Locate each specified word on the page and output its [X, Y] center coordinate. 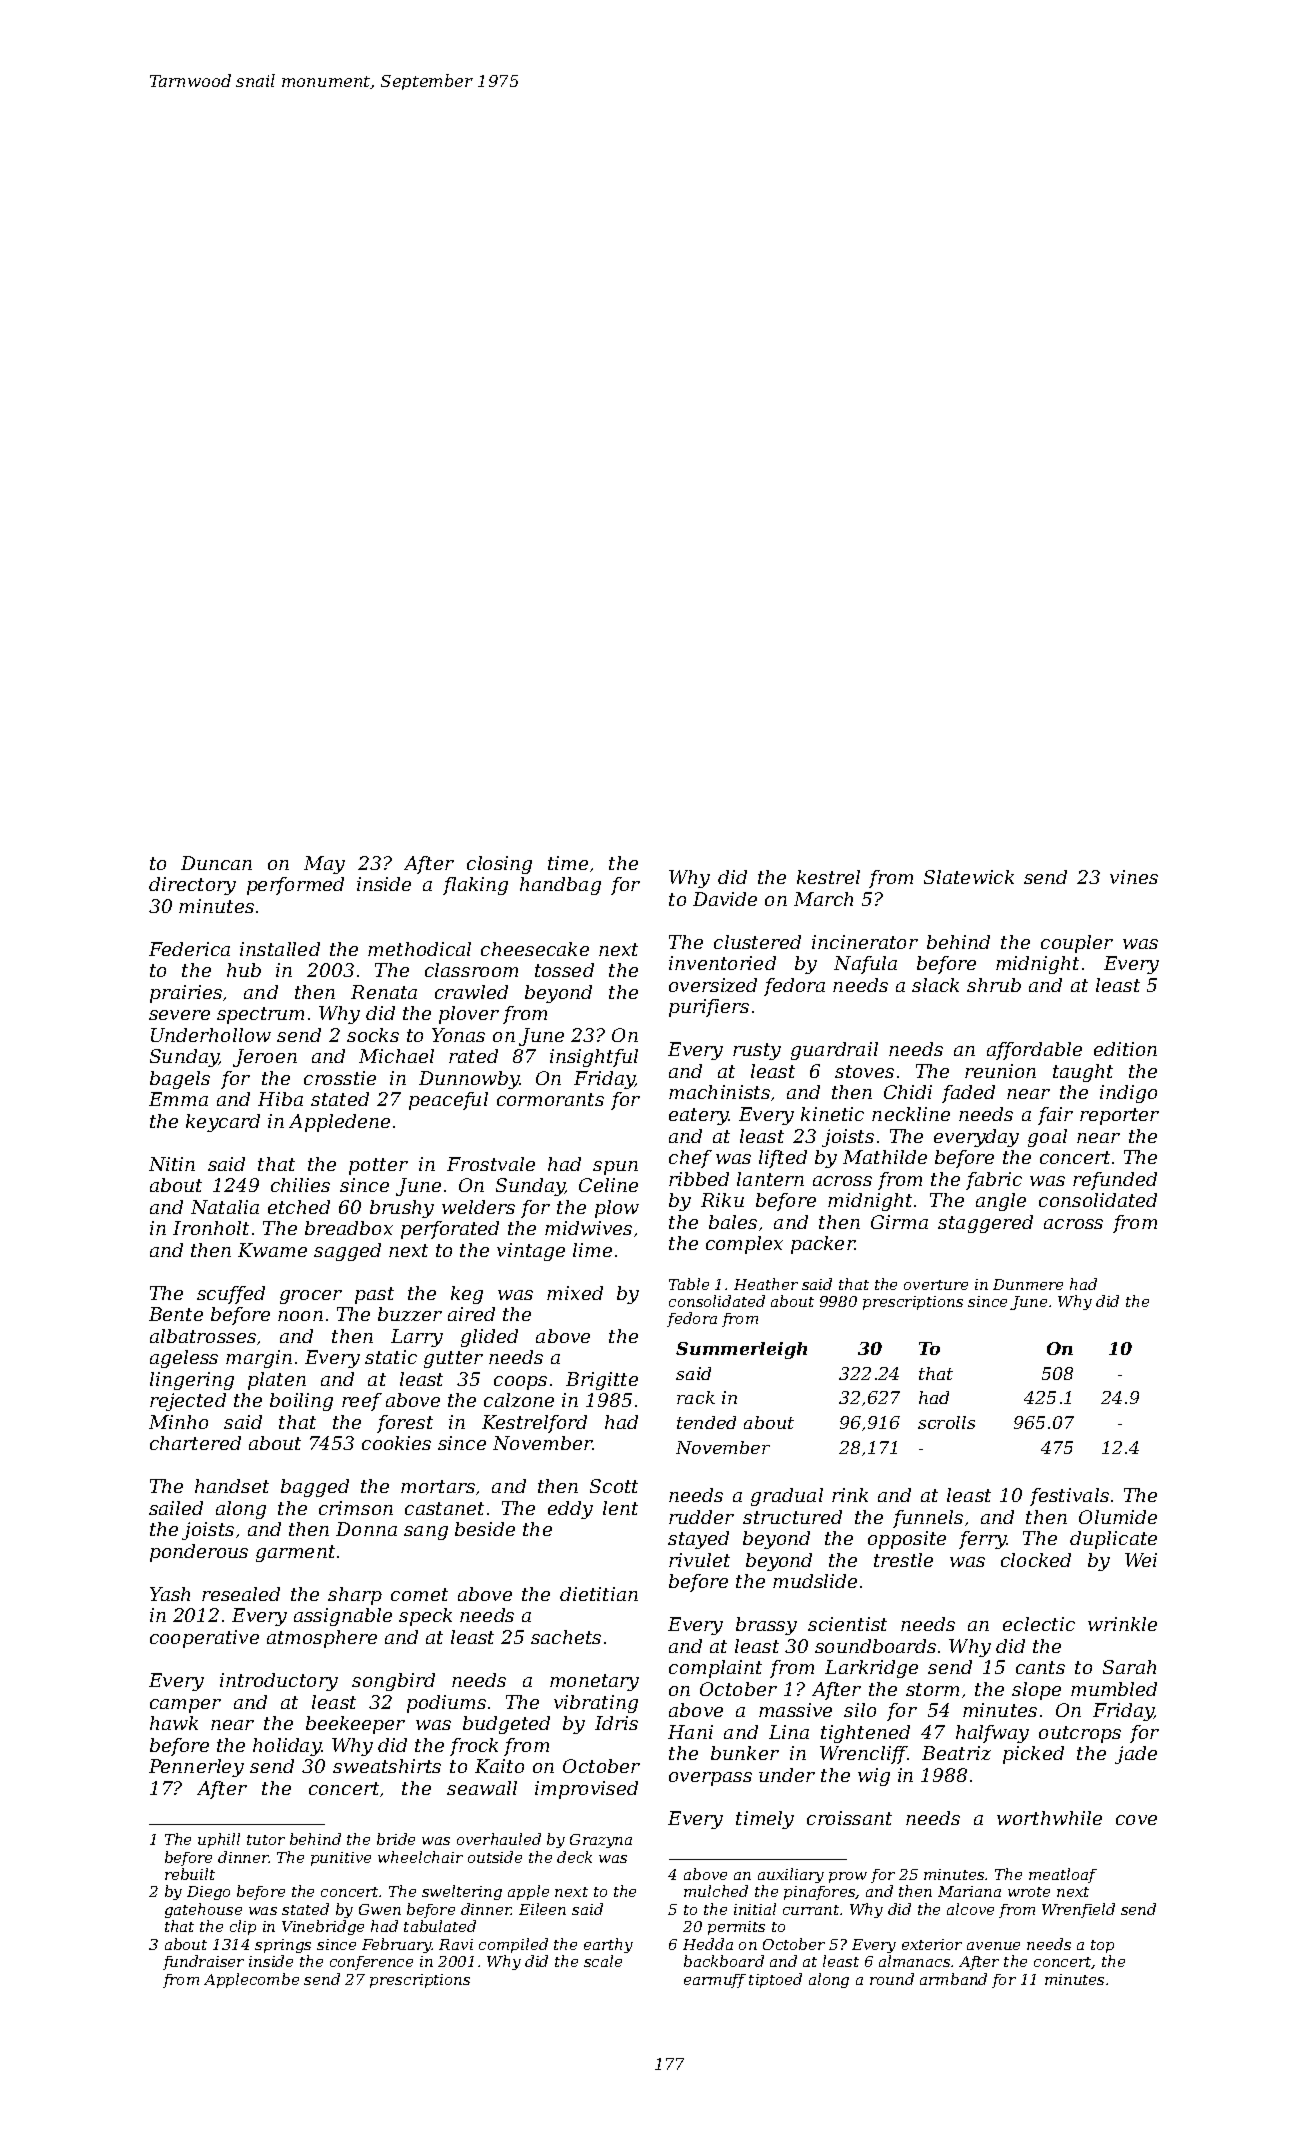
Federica [189, 949]
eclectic [1039, 1624]
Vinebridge [323, 1927]
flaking [475, 886]
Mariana [969, 1891]
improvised [586, 1790]
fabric [994, 1181]
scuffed [231, 1295]
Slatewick [969, 877]
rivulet [699, 1560]
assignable [343, 1617]
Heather [766, 1284]
